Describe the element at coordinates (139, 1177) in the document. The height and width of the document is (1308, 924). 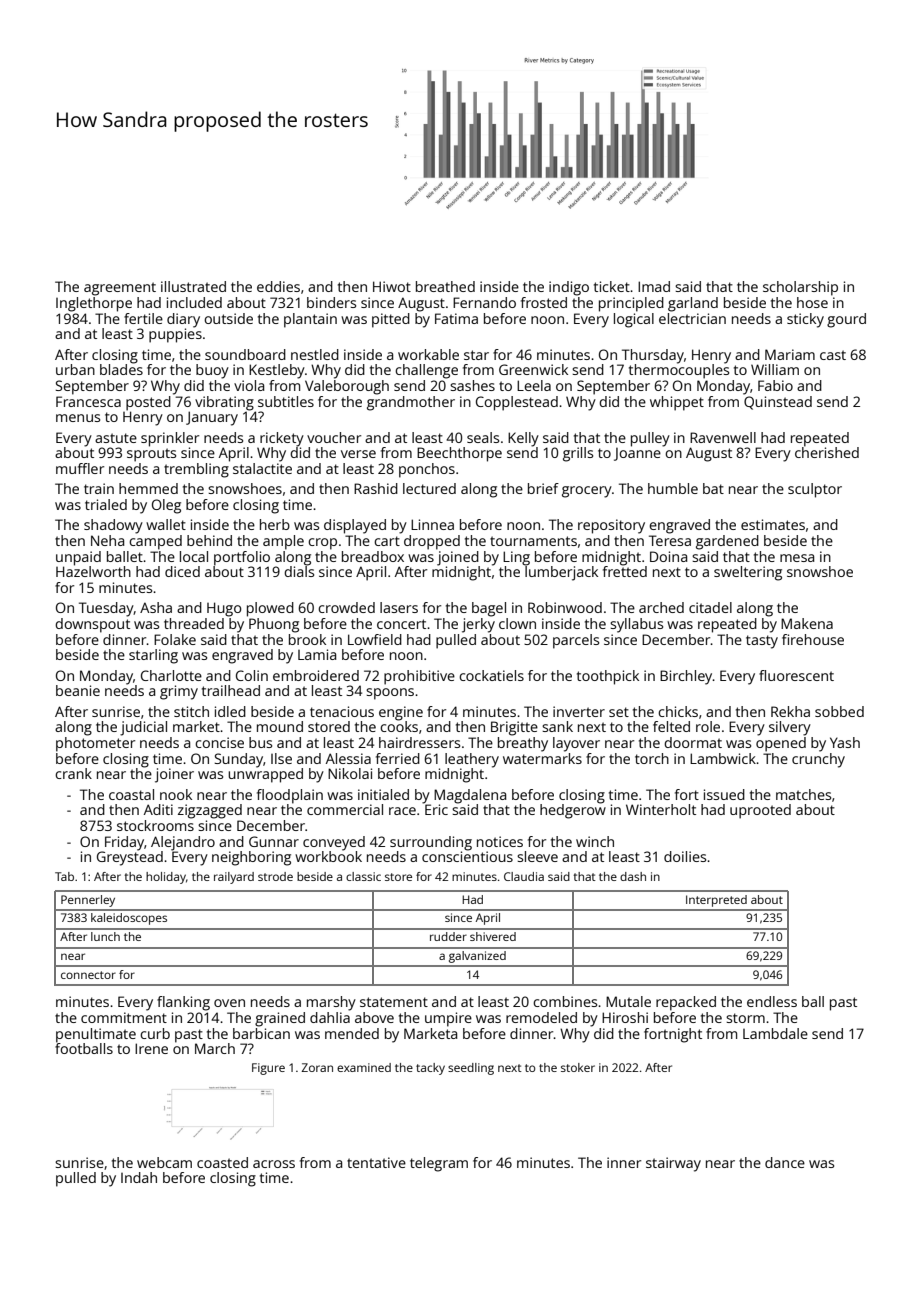
I see `Indah` at that location.
